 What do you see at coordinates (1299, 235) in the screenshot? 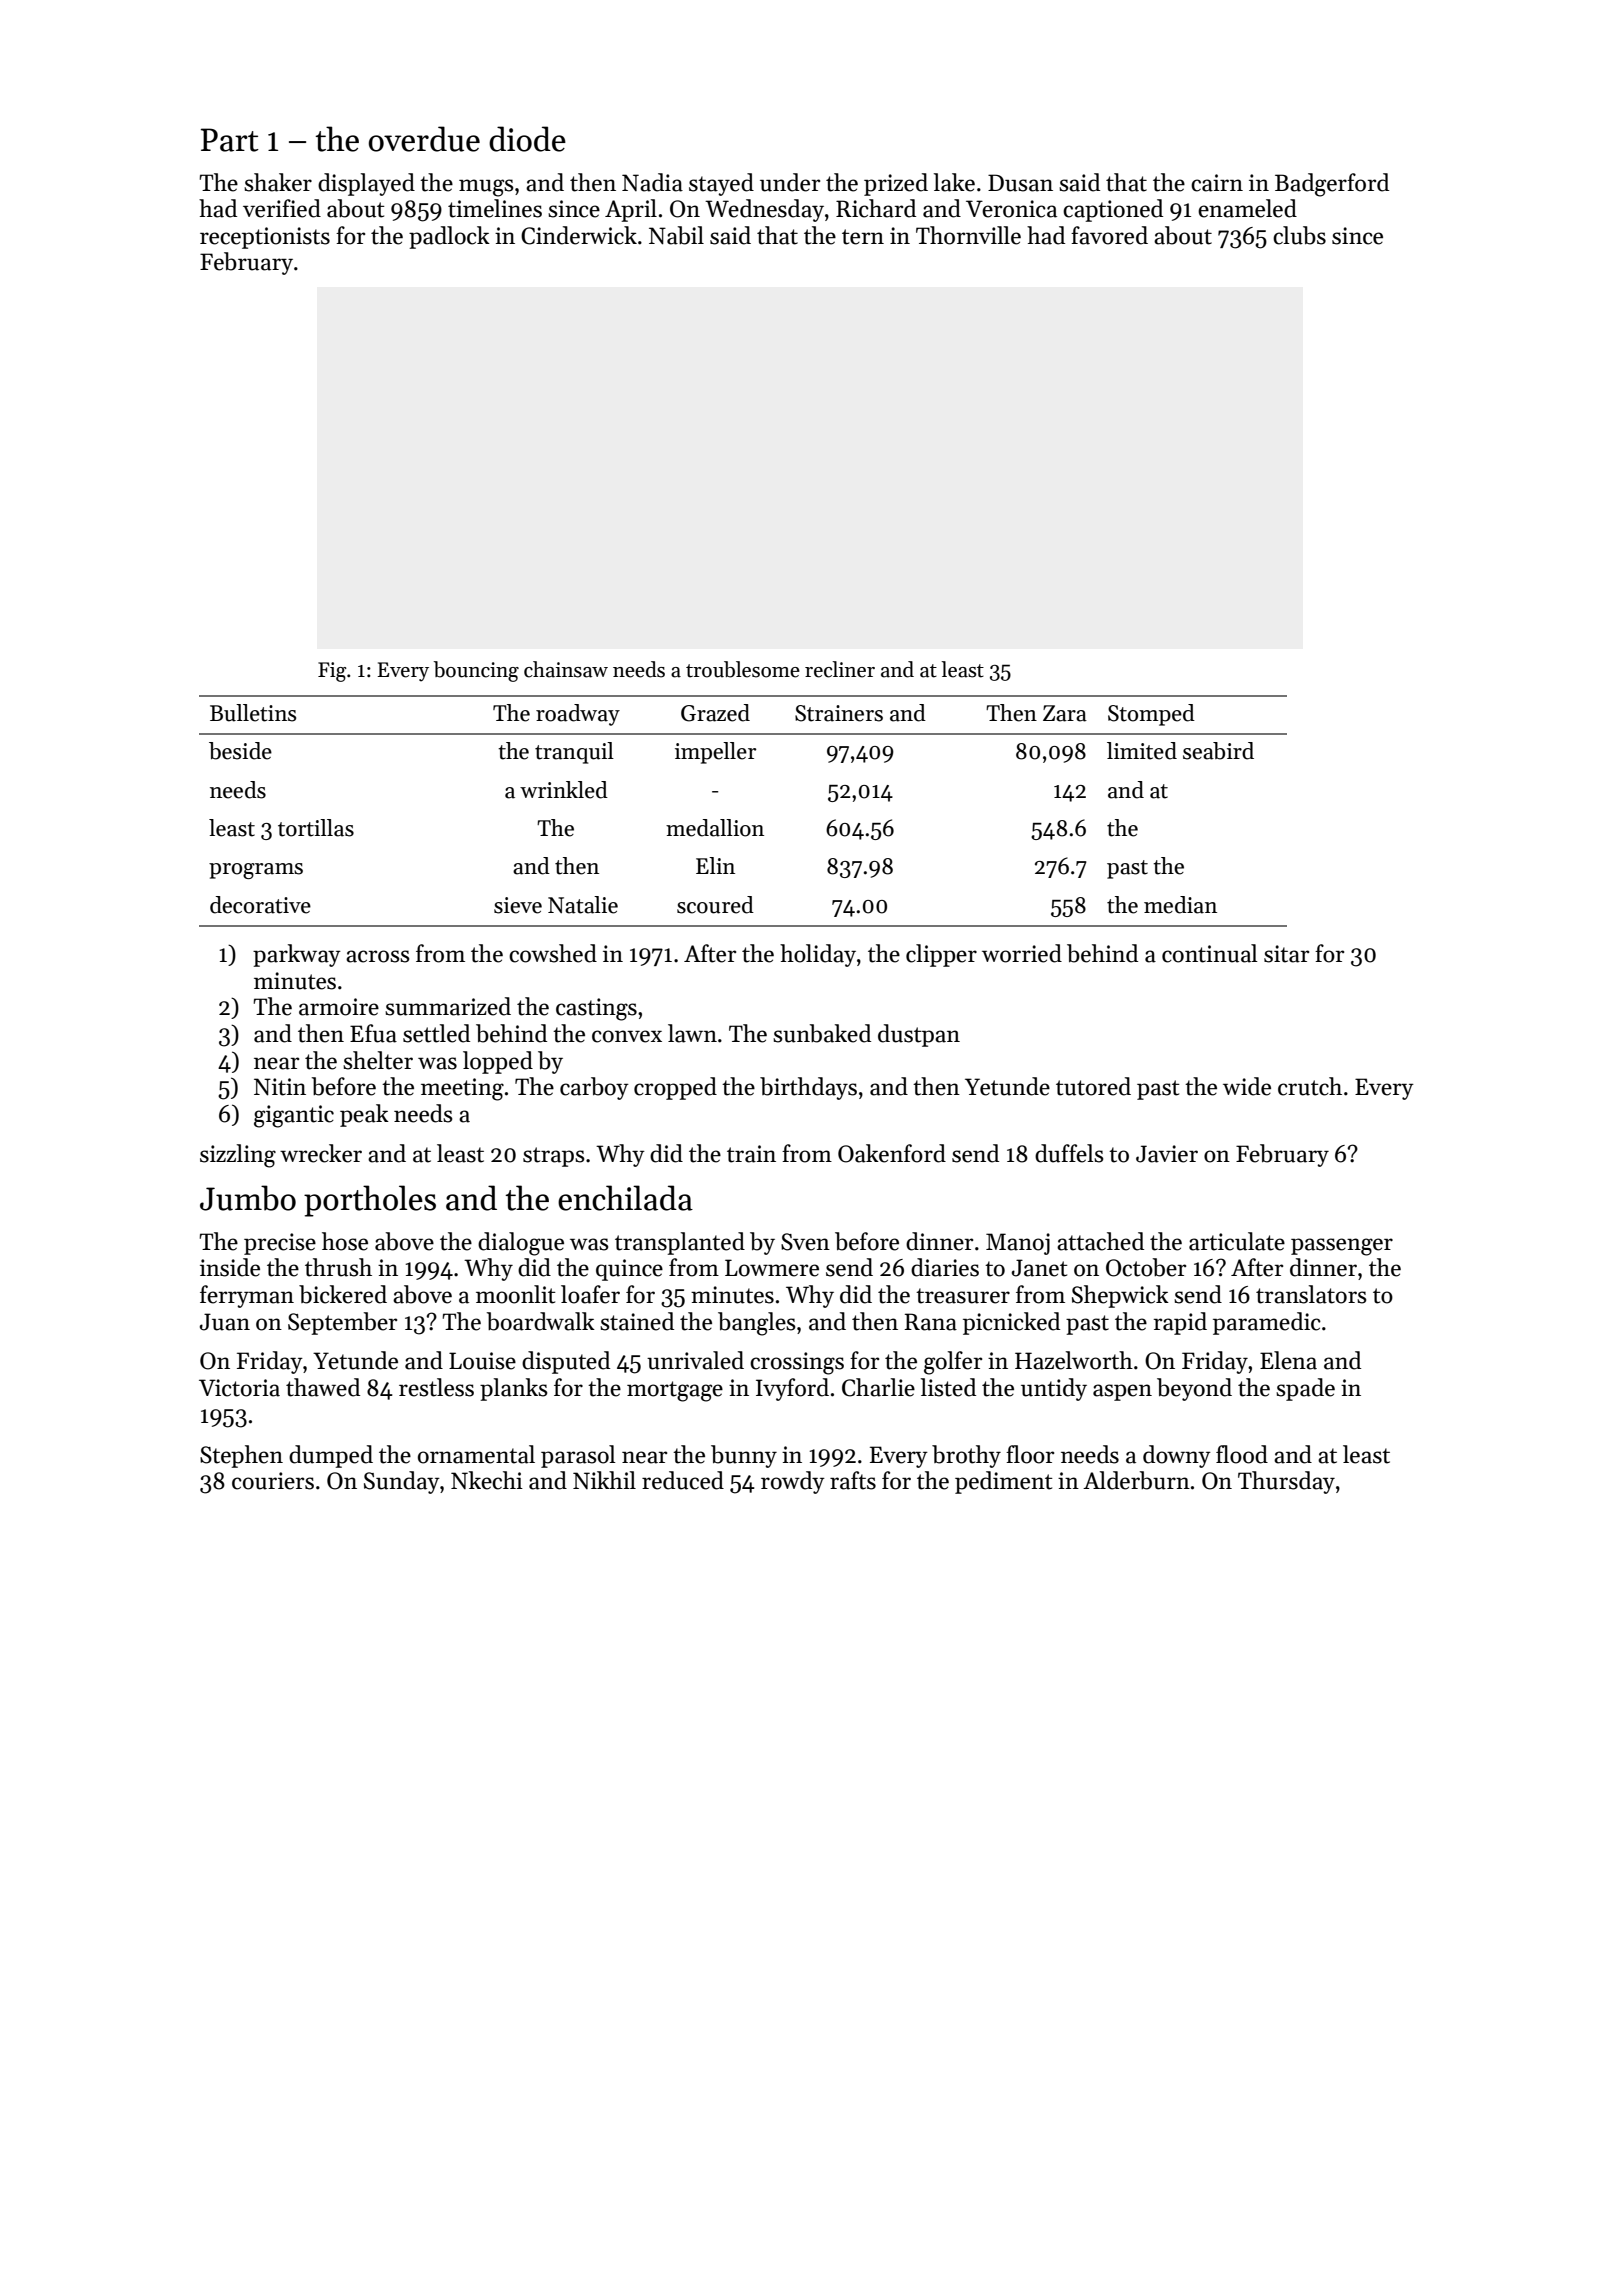
I see `clubs` at bounding box center [1299, 235].
